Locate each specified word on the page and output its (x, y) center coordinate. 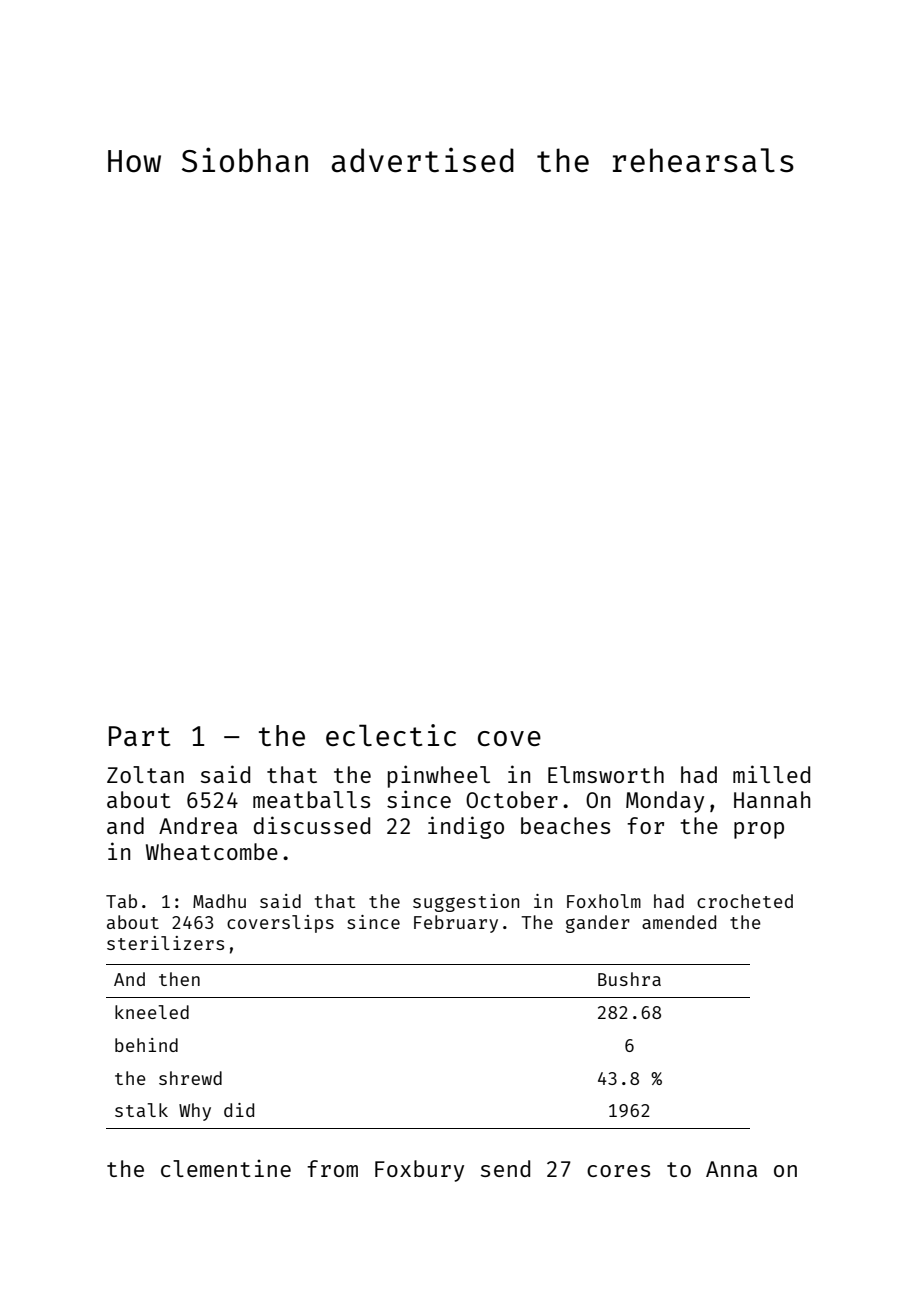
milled (771, 774)
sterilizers (165, 943)
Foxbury (419, 1171)
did (239, 1110)
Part (139, 736)
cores (618, 1171)
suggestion (466, 903)
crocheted (745, 901)
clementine (226, 1168)
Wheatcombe (212, 851)
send (505, 1168)
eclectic (391, 735)
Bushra (629, 979)
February (456, 924)
